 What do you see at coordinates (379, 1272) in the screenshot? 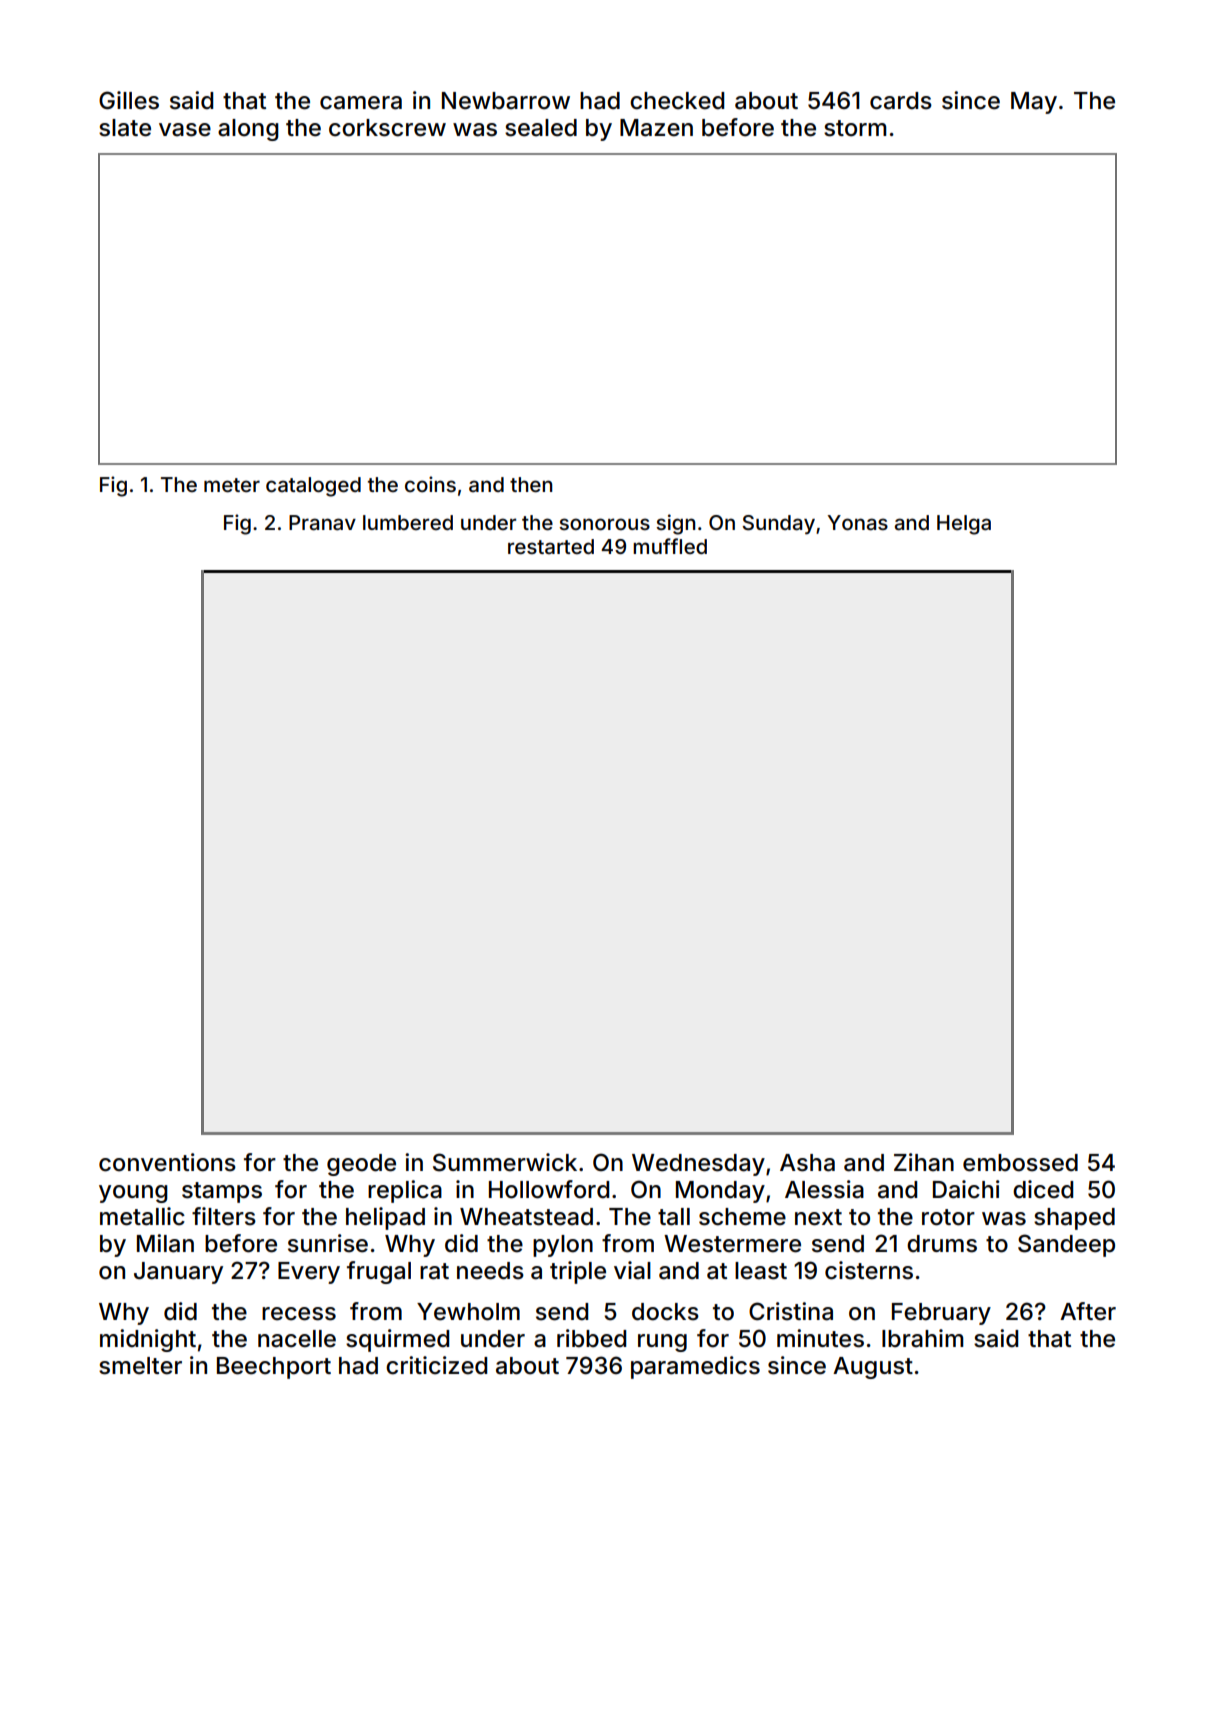
I see `frugal` at bounding box center [379, 1272].
